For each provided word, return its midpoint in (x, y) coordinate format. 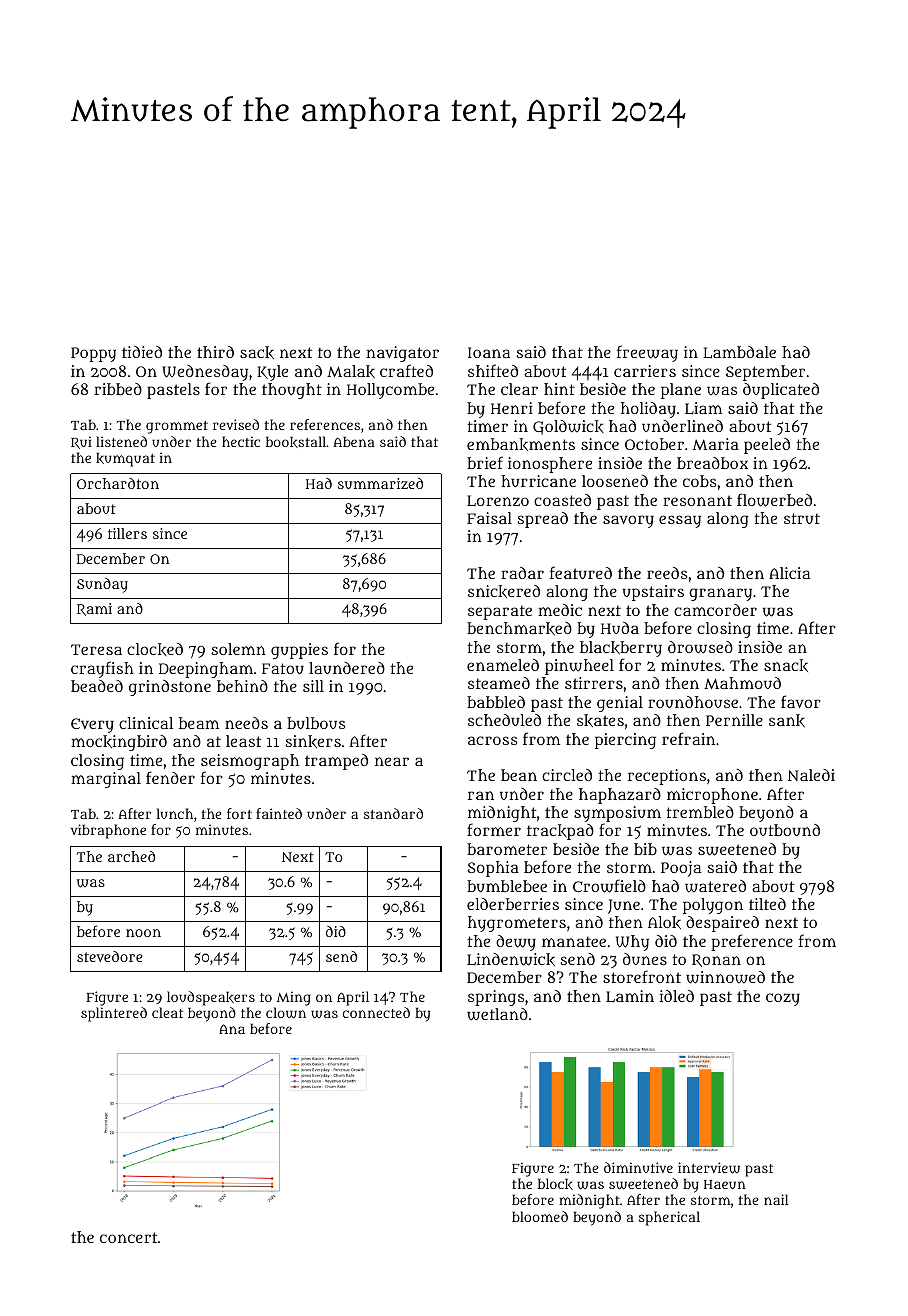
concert (128, 1237)
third (215, 352)
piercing (625, 741)
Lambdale (739, 352)
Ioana (489, 352)
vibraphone (108, 831)
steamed (499, 683)
